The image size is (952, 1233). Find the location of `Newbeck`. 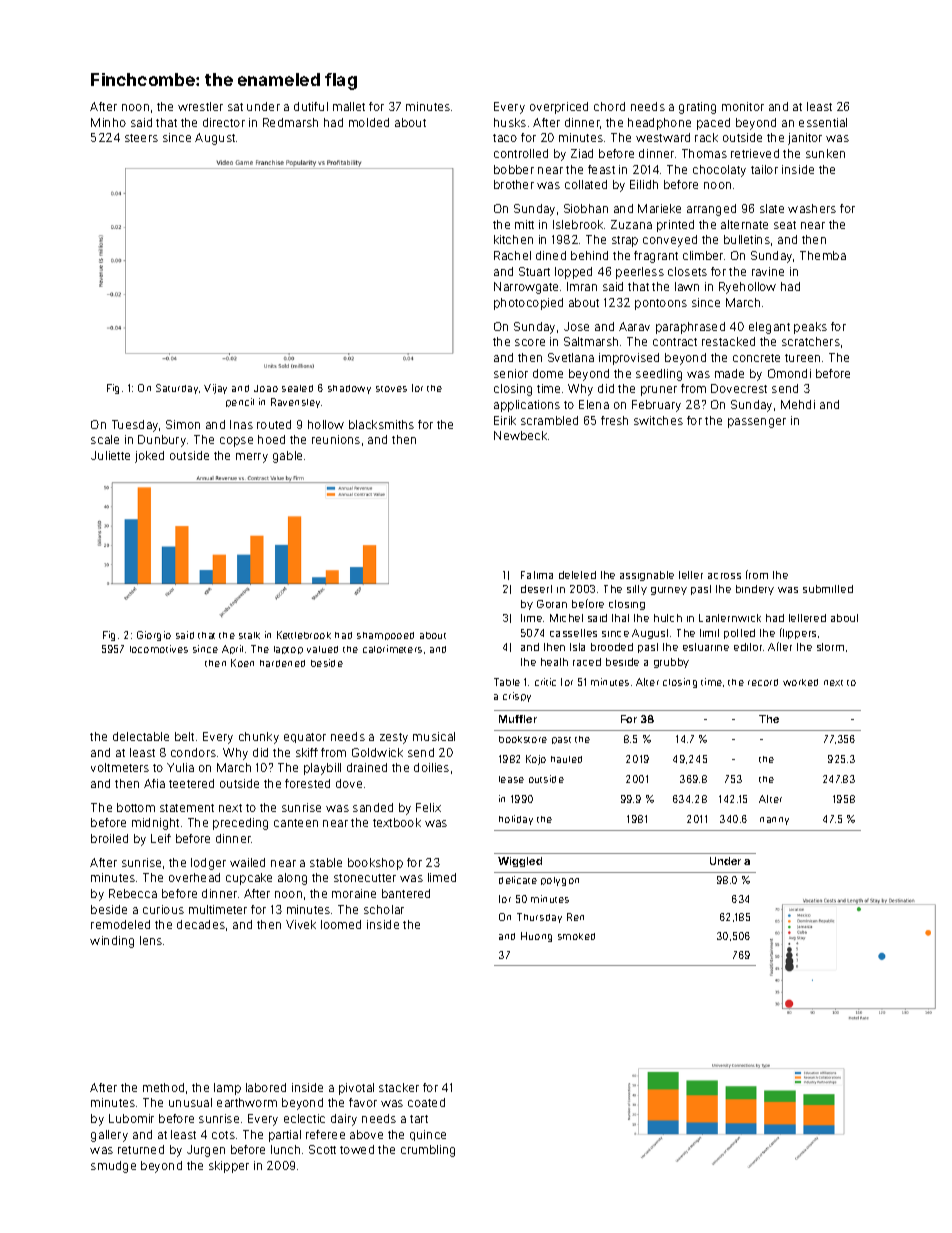

Newbeck is located at coordinates (520, 435).
